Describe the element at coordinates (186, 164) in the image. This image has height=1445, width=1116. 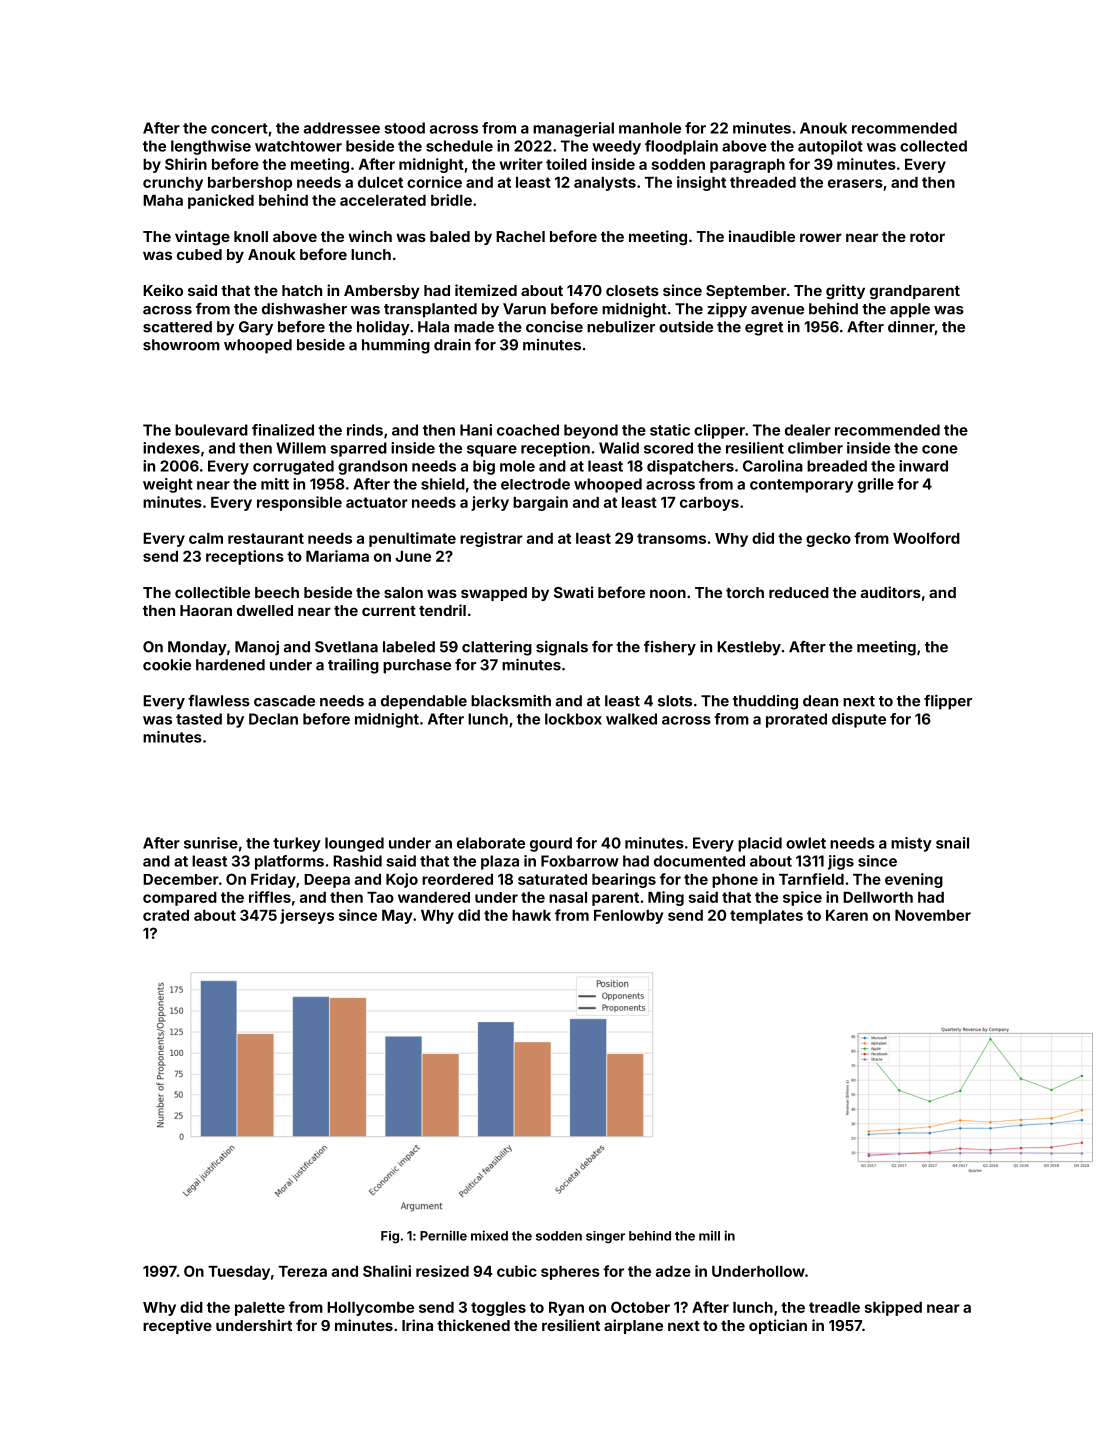
I see `Shirin` at that location.
